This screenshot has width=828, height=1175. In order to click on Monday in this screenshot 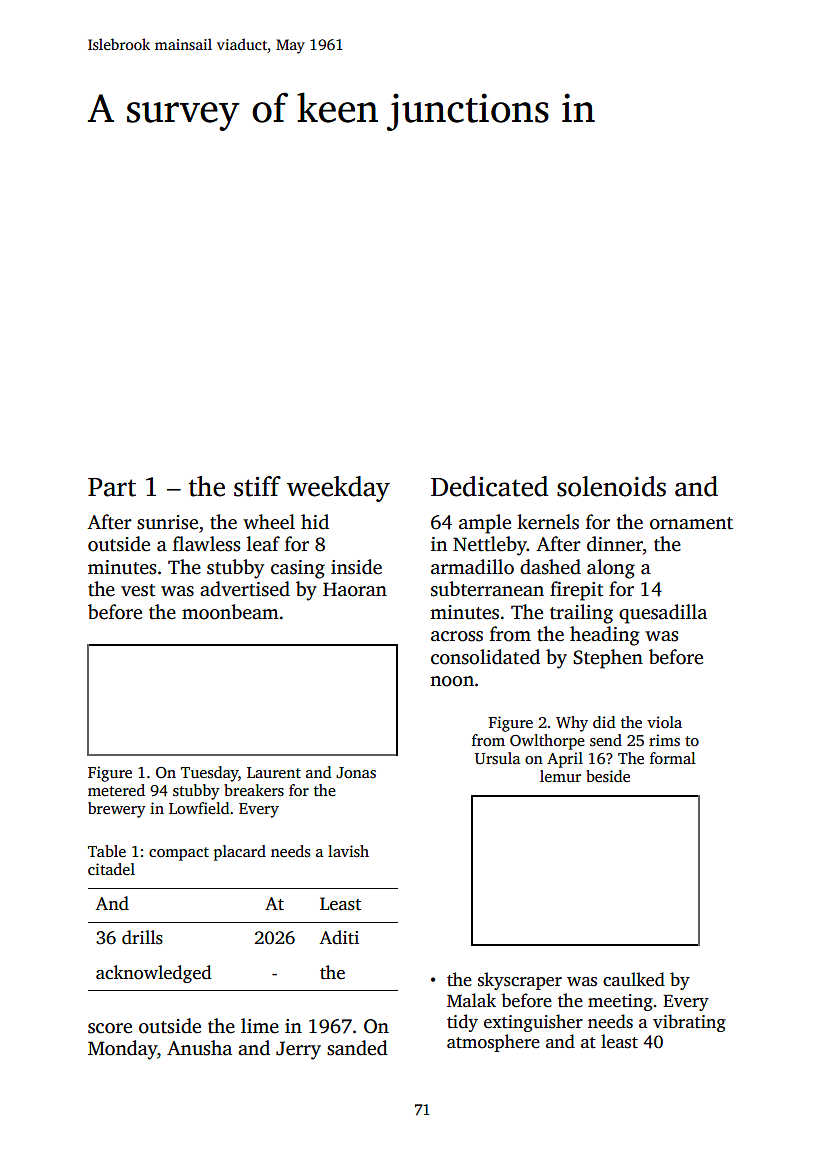, I will do `click(122, 1050)`.
